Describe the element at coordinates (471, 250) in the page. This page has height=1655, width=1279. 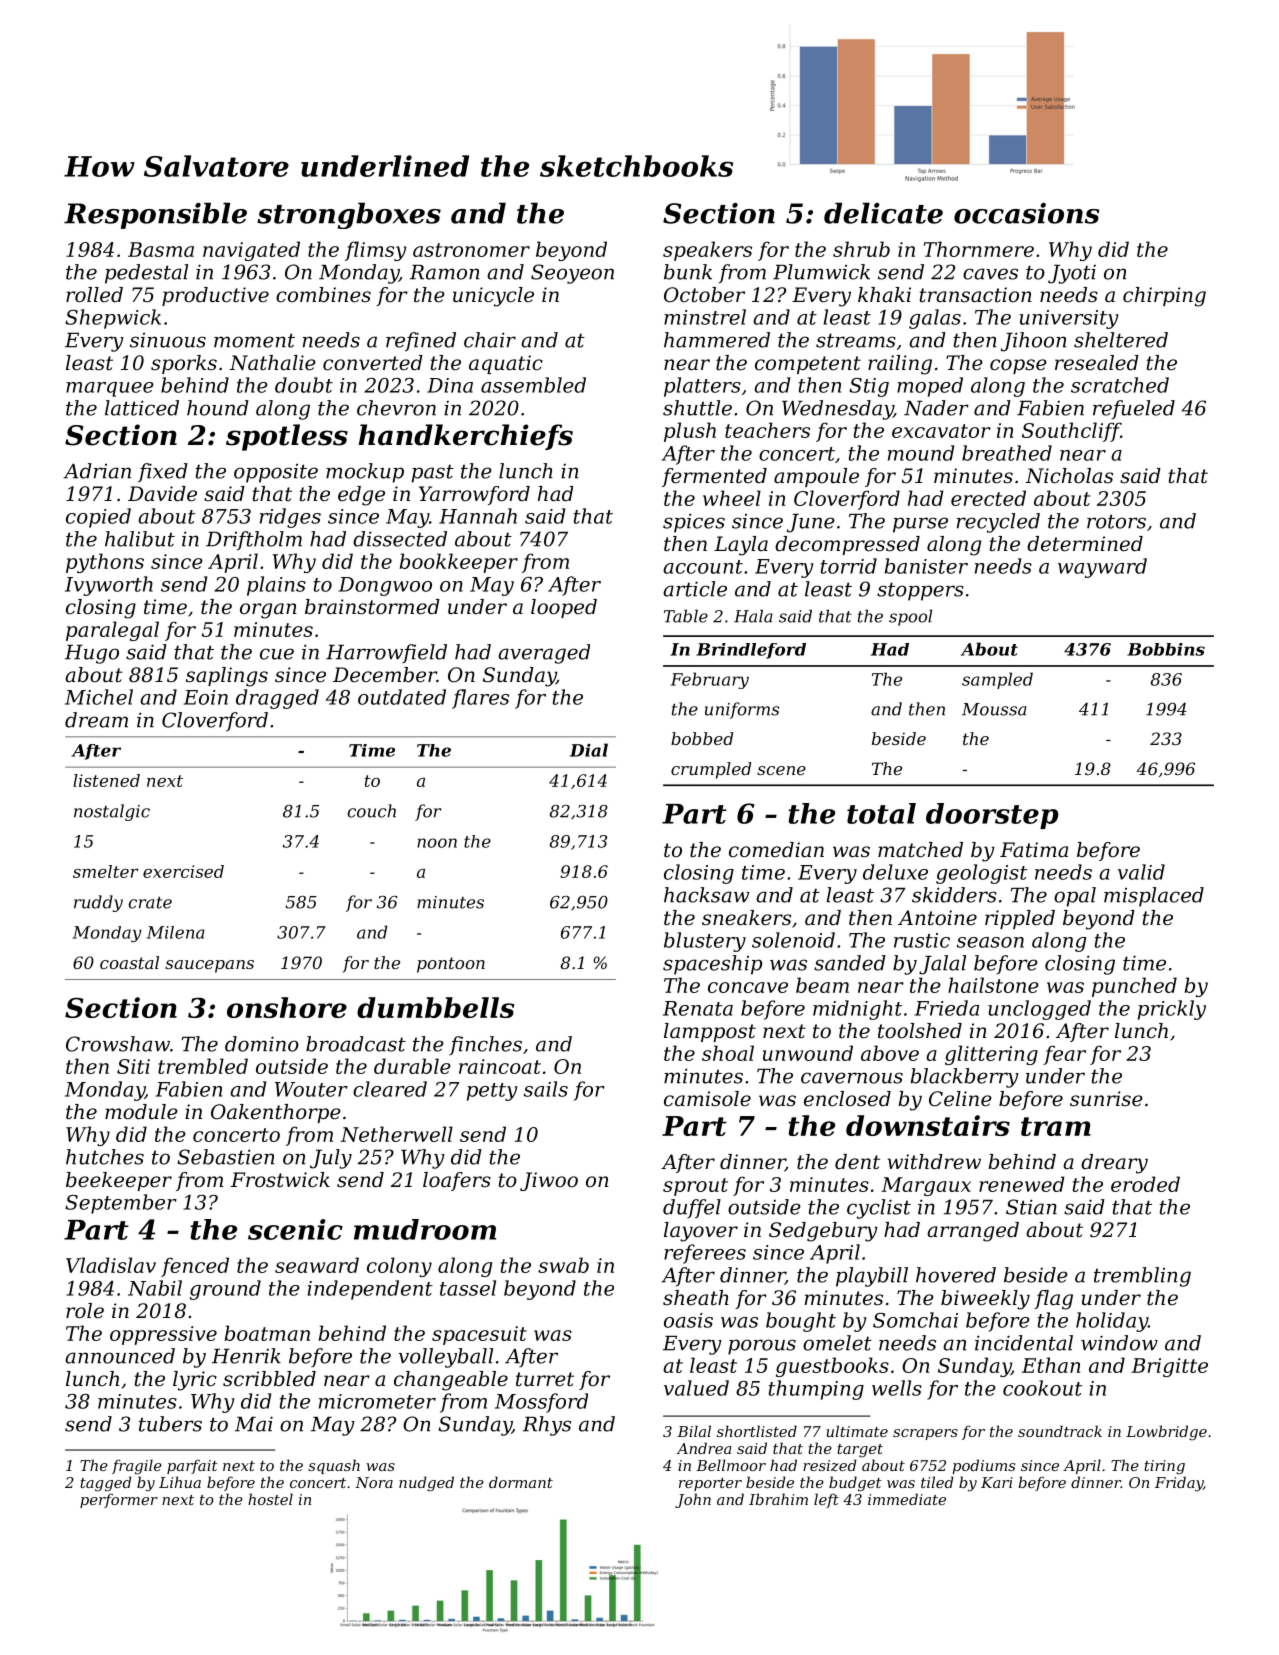
I see `astronomer` at that location.
